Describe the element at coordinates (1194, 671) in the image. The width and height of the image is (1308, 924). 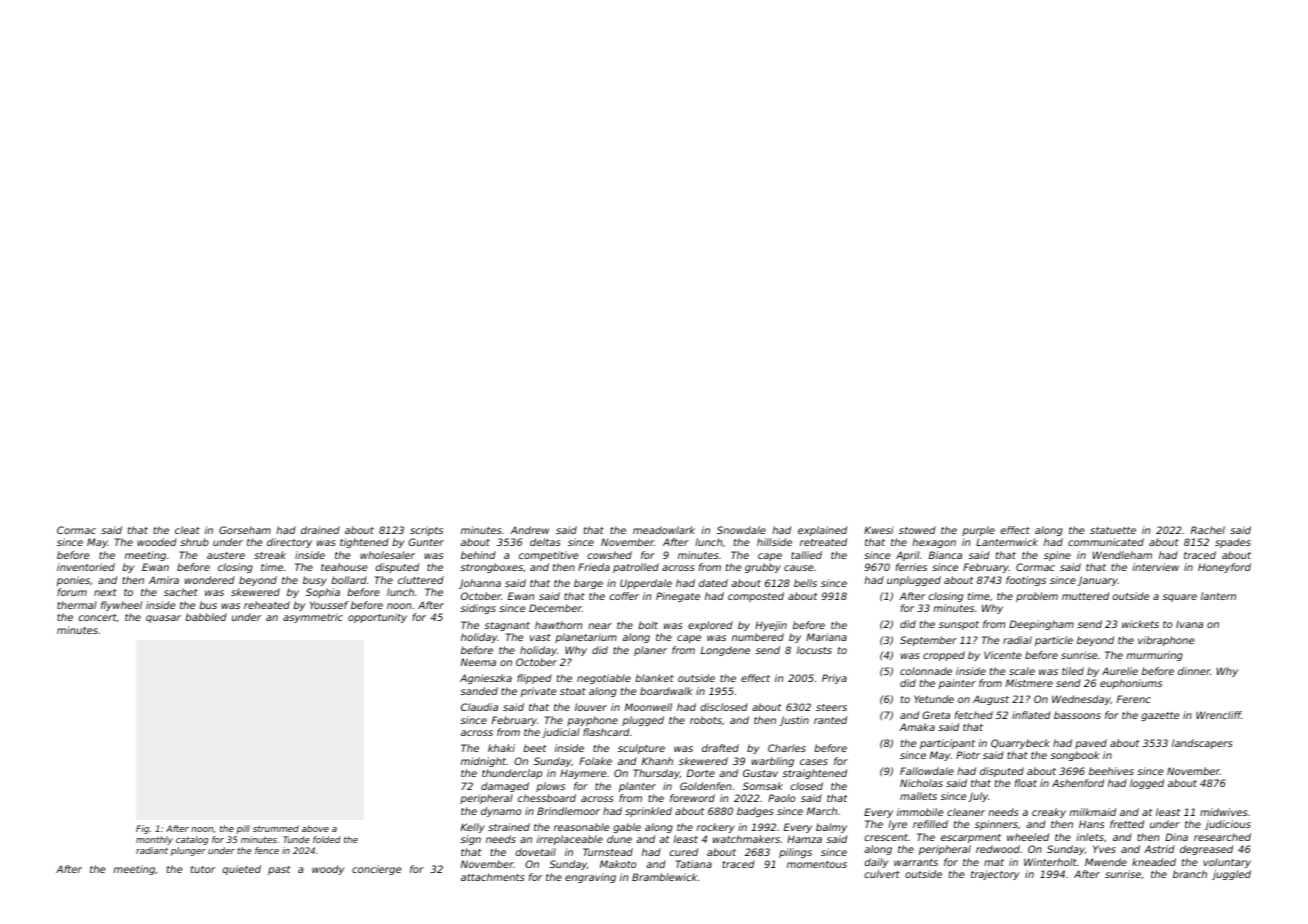
I see `dinner` at that location.
